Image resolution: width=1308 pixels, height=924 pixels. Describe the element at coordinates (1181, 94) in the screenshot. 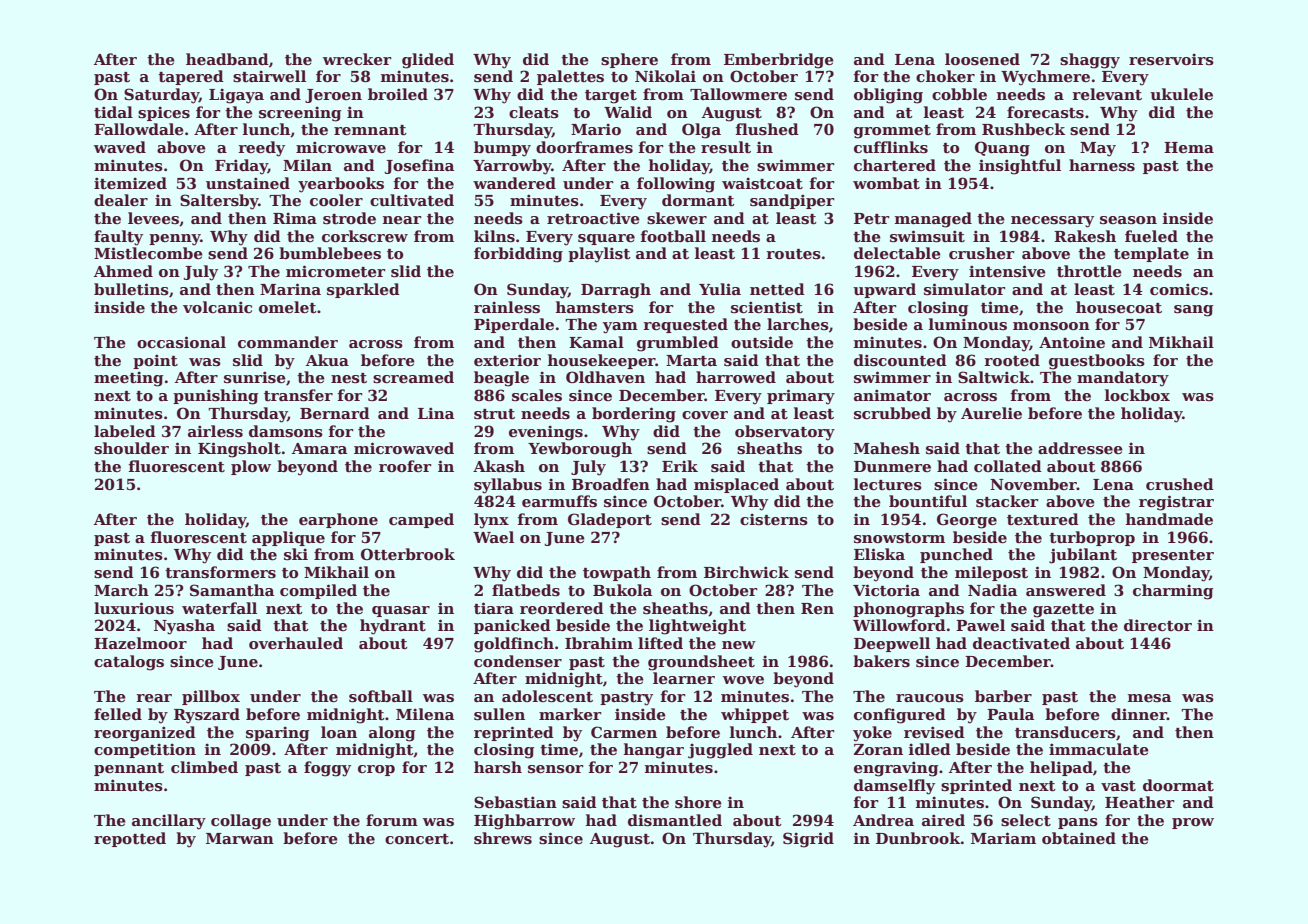

I see `ukulele` at that location.
